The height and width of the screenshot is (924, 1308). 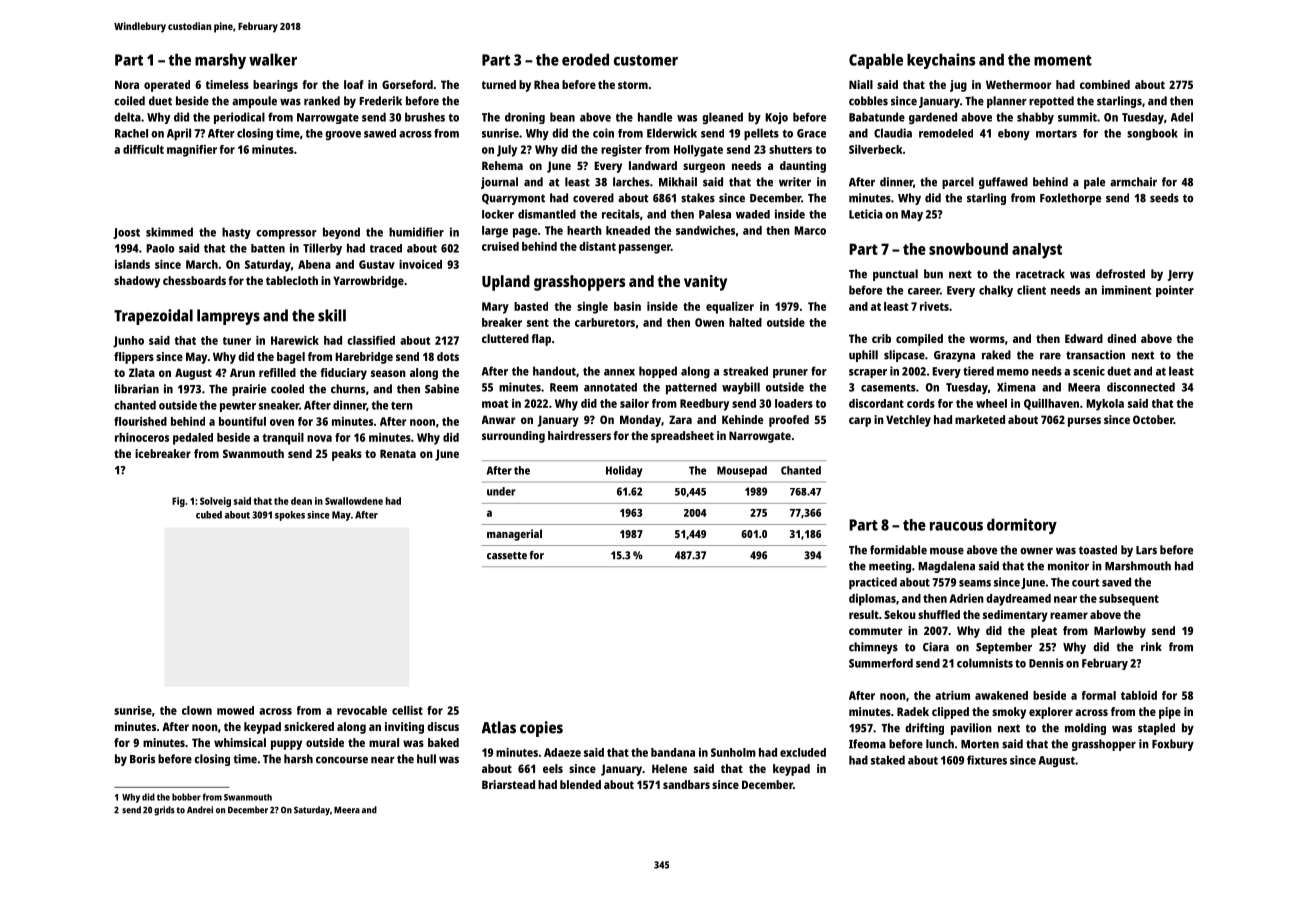 What do you see at coordinates (941, 61) in the screenshot?
I see `keychains` at bounding box center [941, 61].
